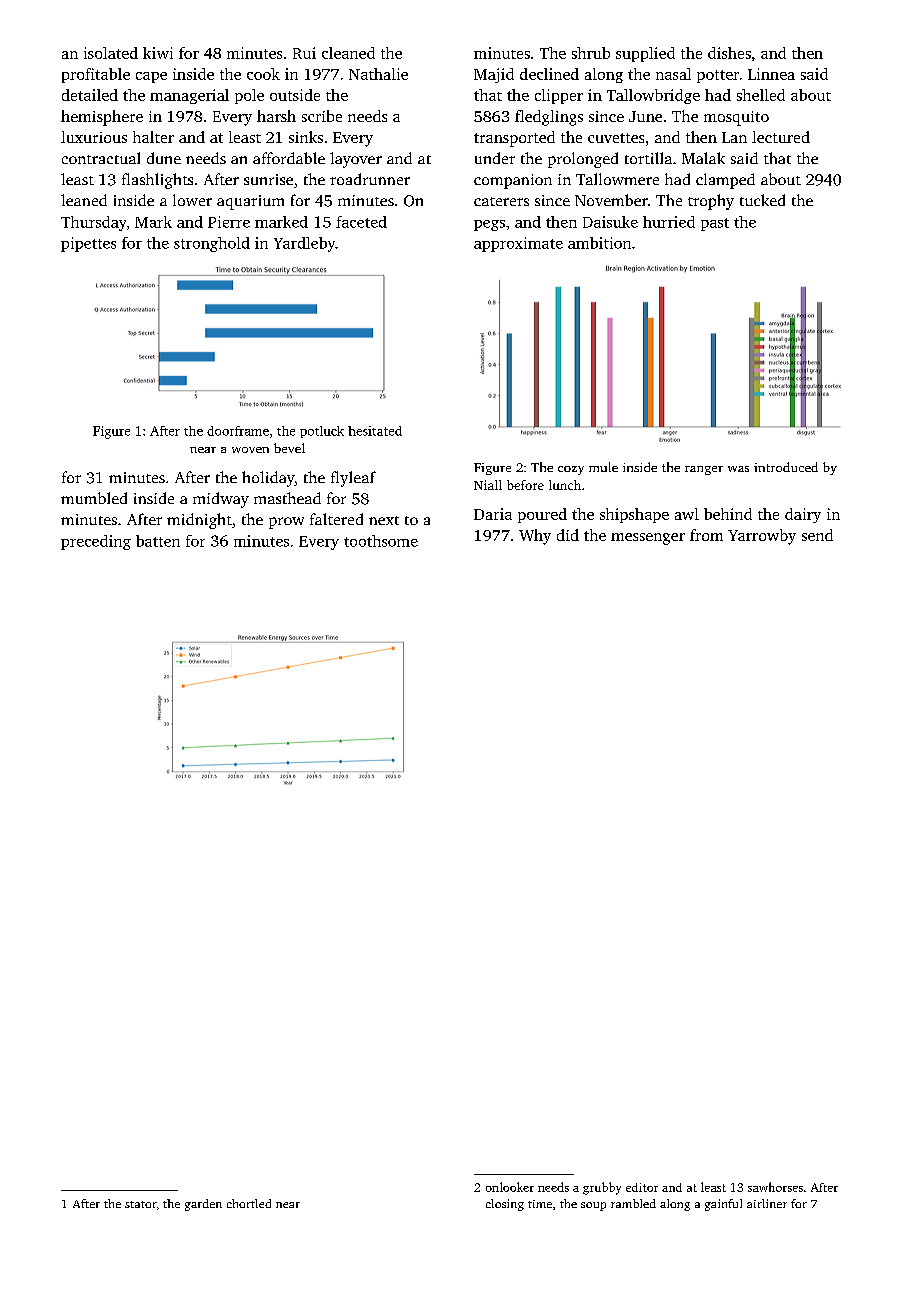  I want to click on stator, so click(140, 1204).
